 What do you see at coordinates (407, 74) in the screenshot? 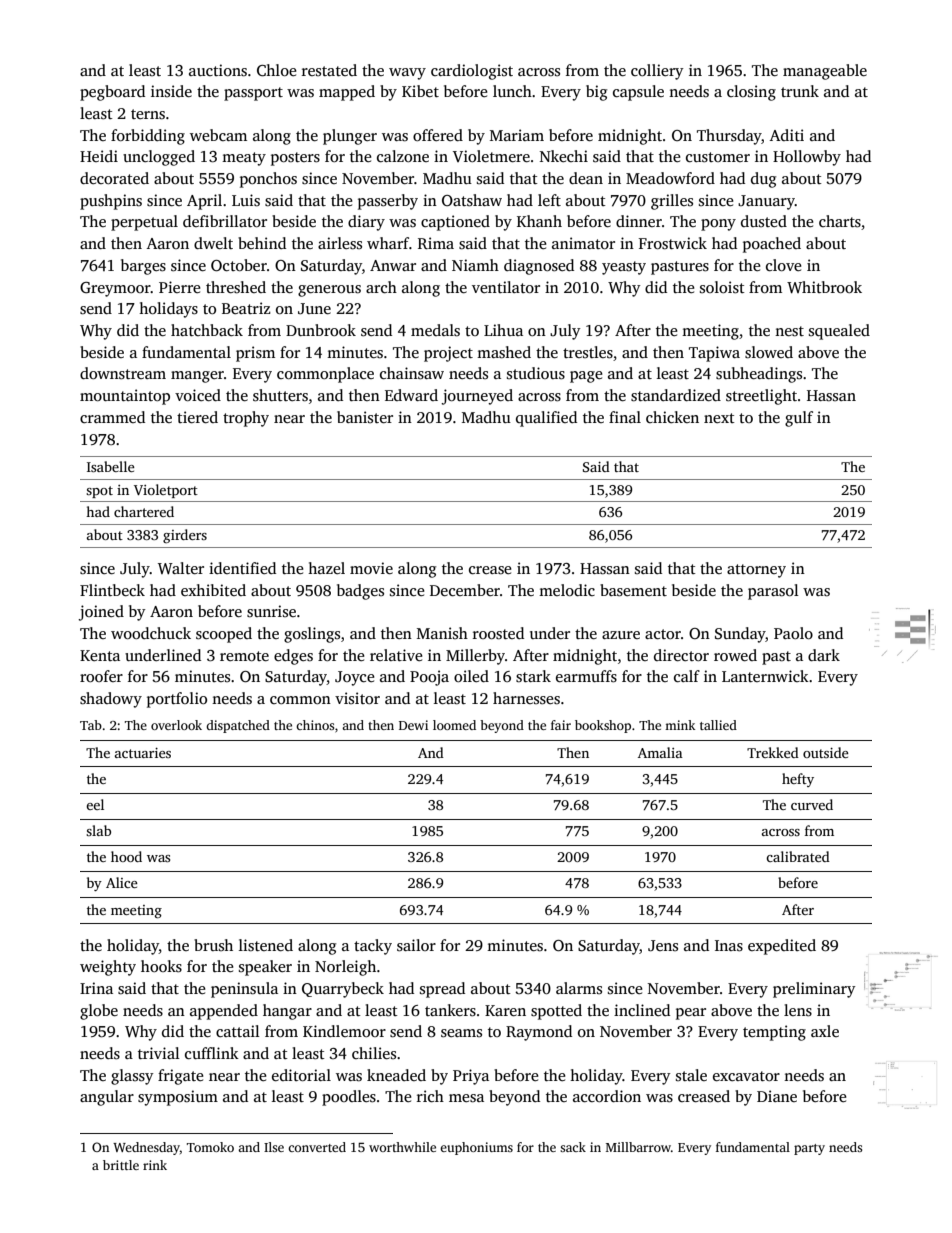
I see `wavy` at bounding box center [407, 74].
